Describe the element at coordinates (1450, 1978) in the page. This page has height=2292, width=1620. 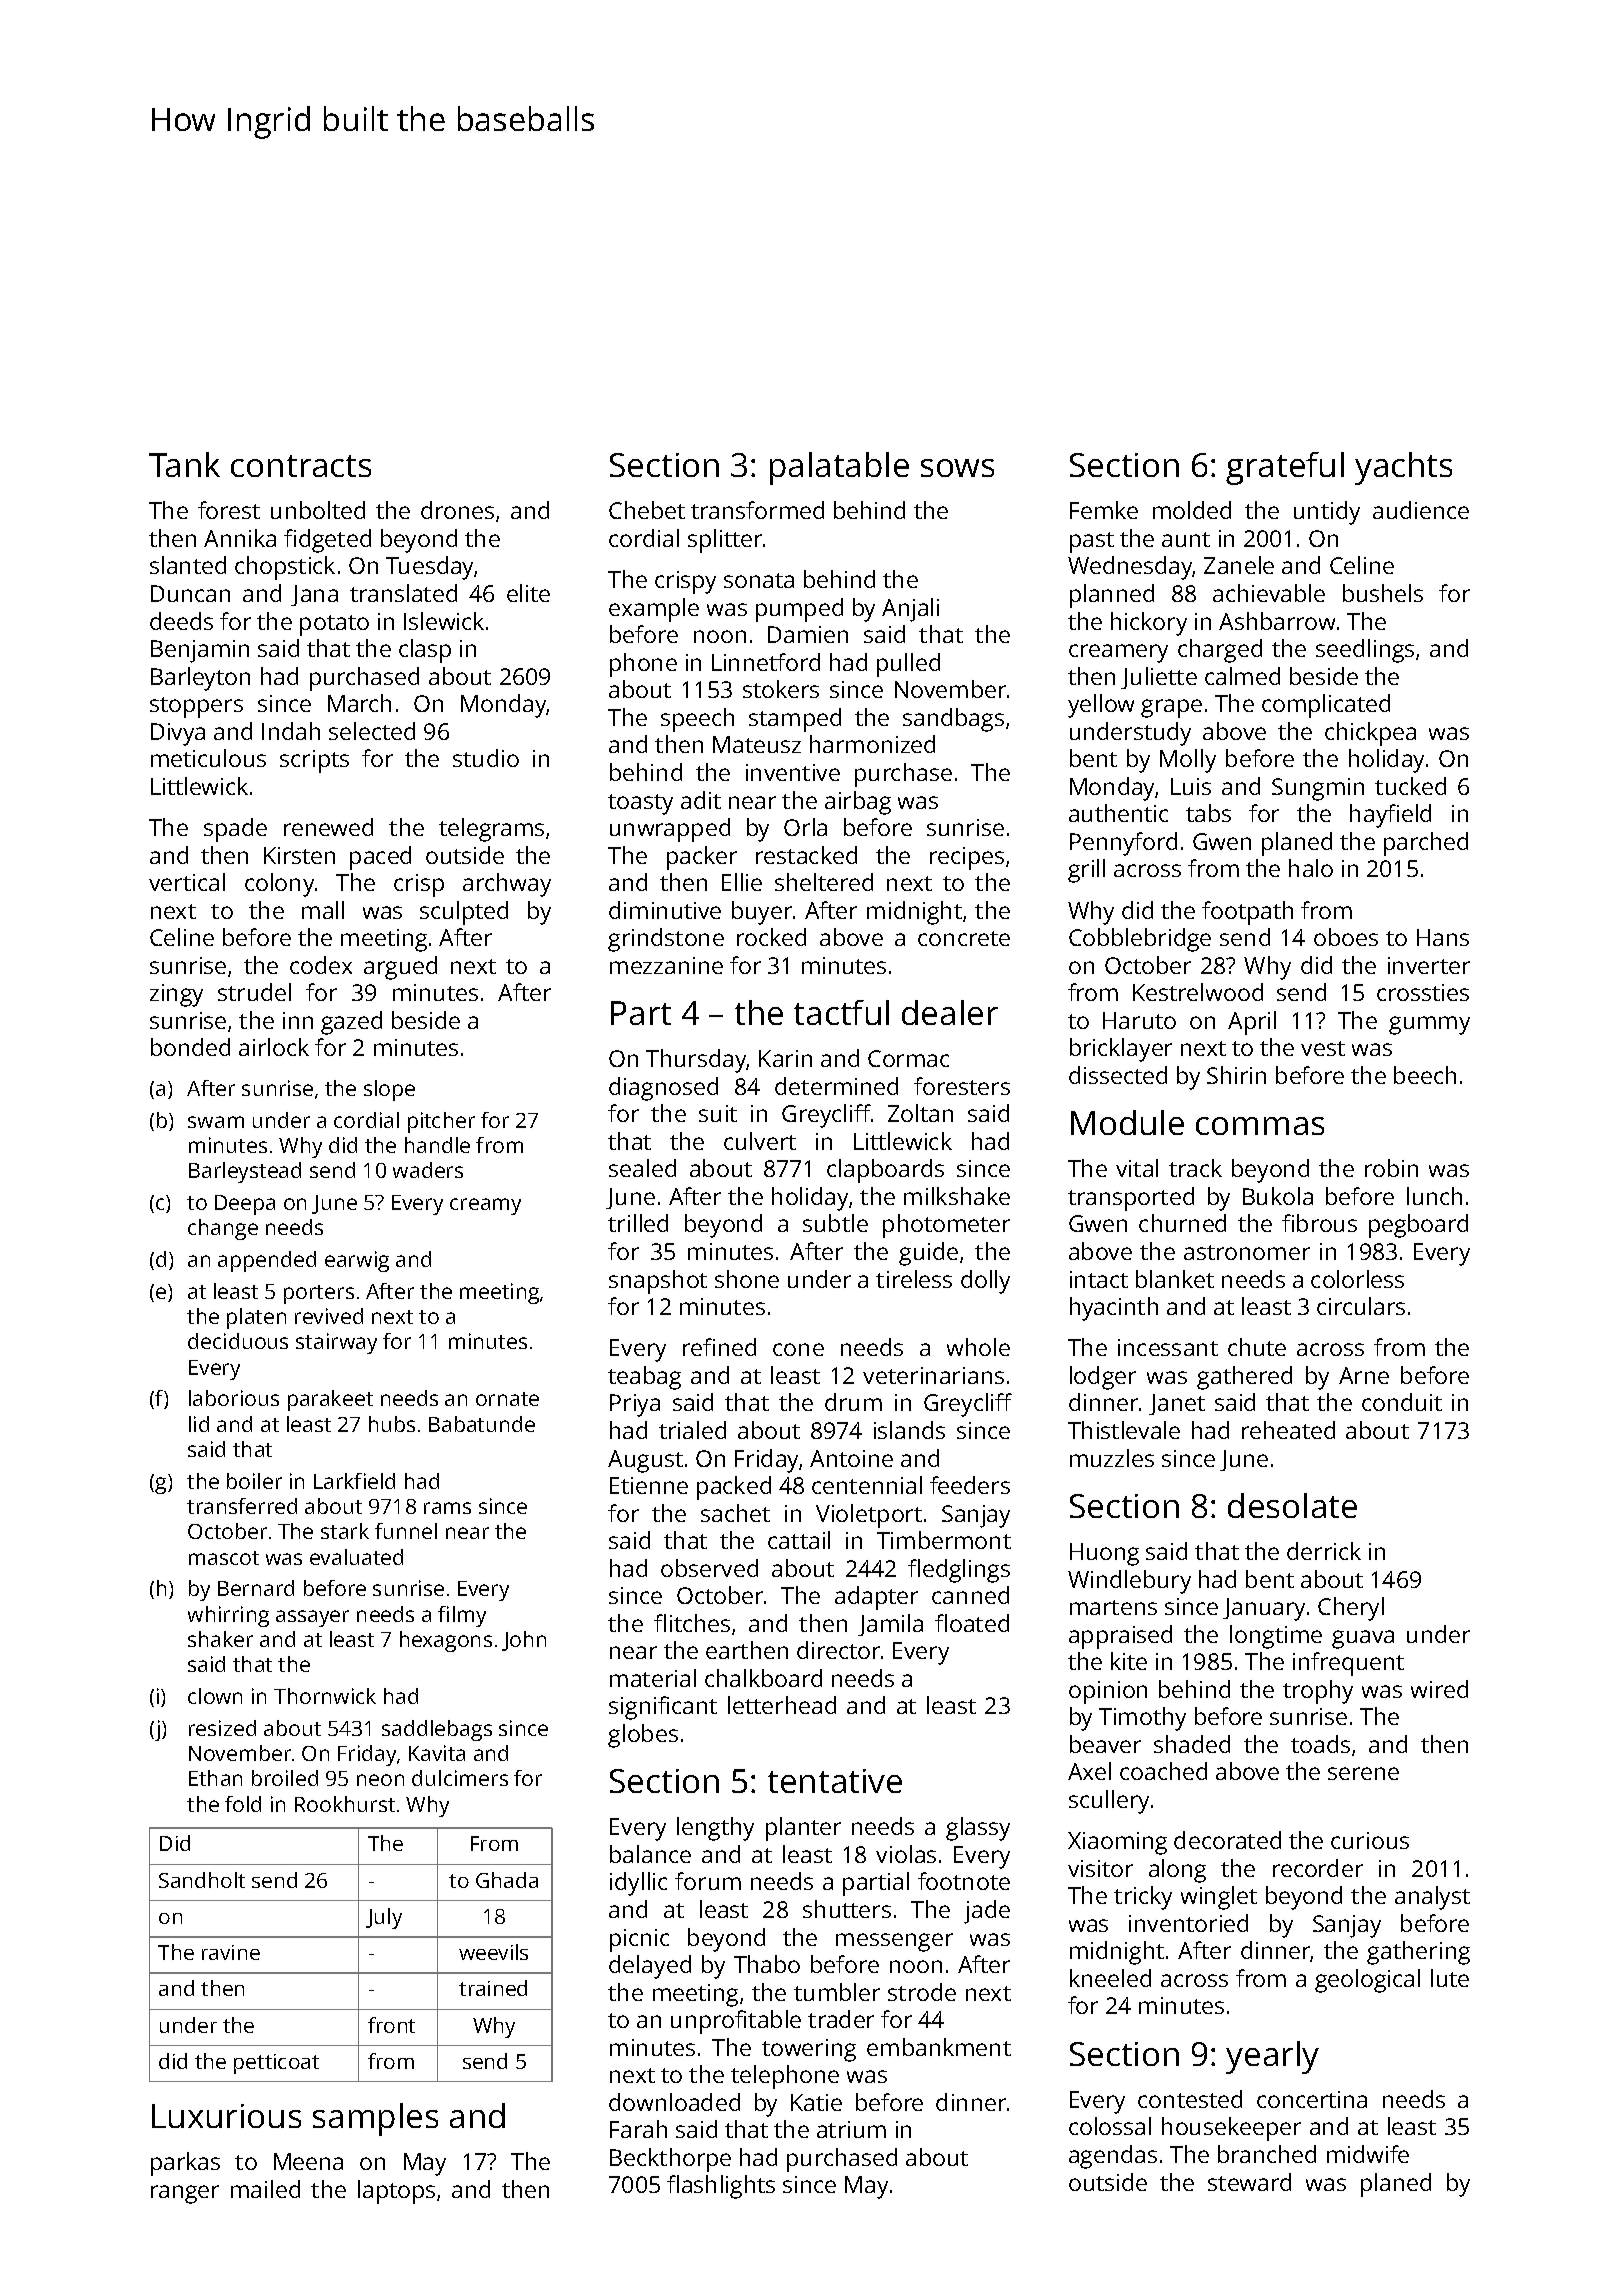
I see `lute` at that location.
